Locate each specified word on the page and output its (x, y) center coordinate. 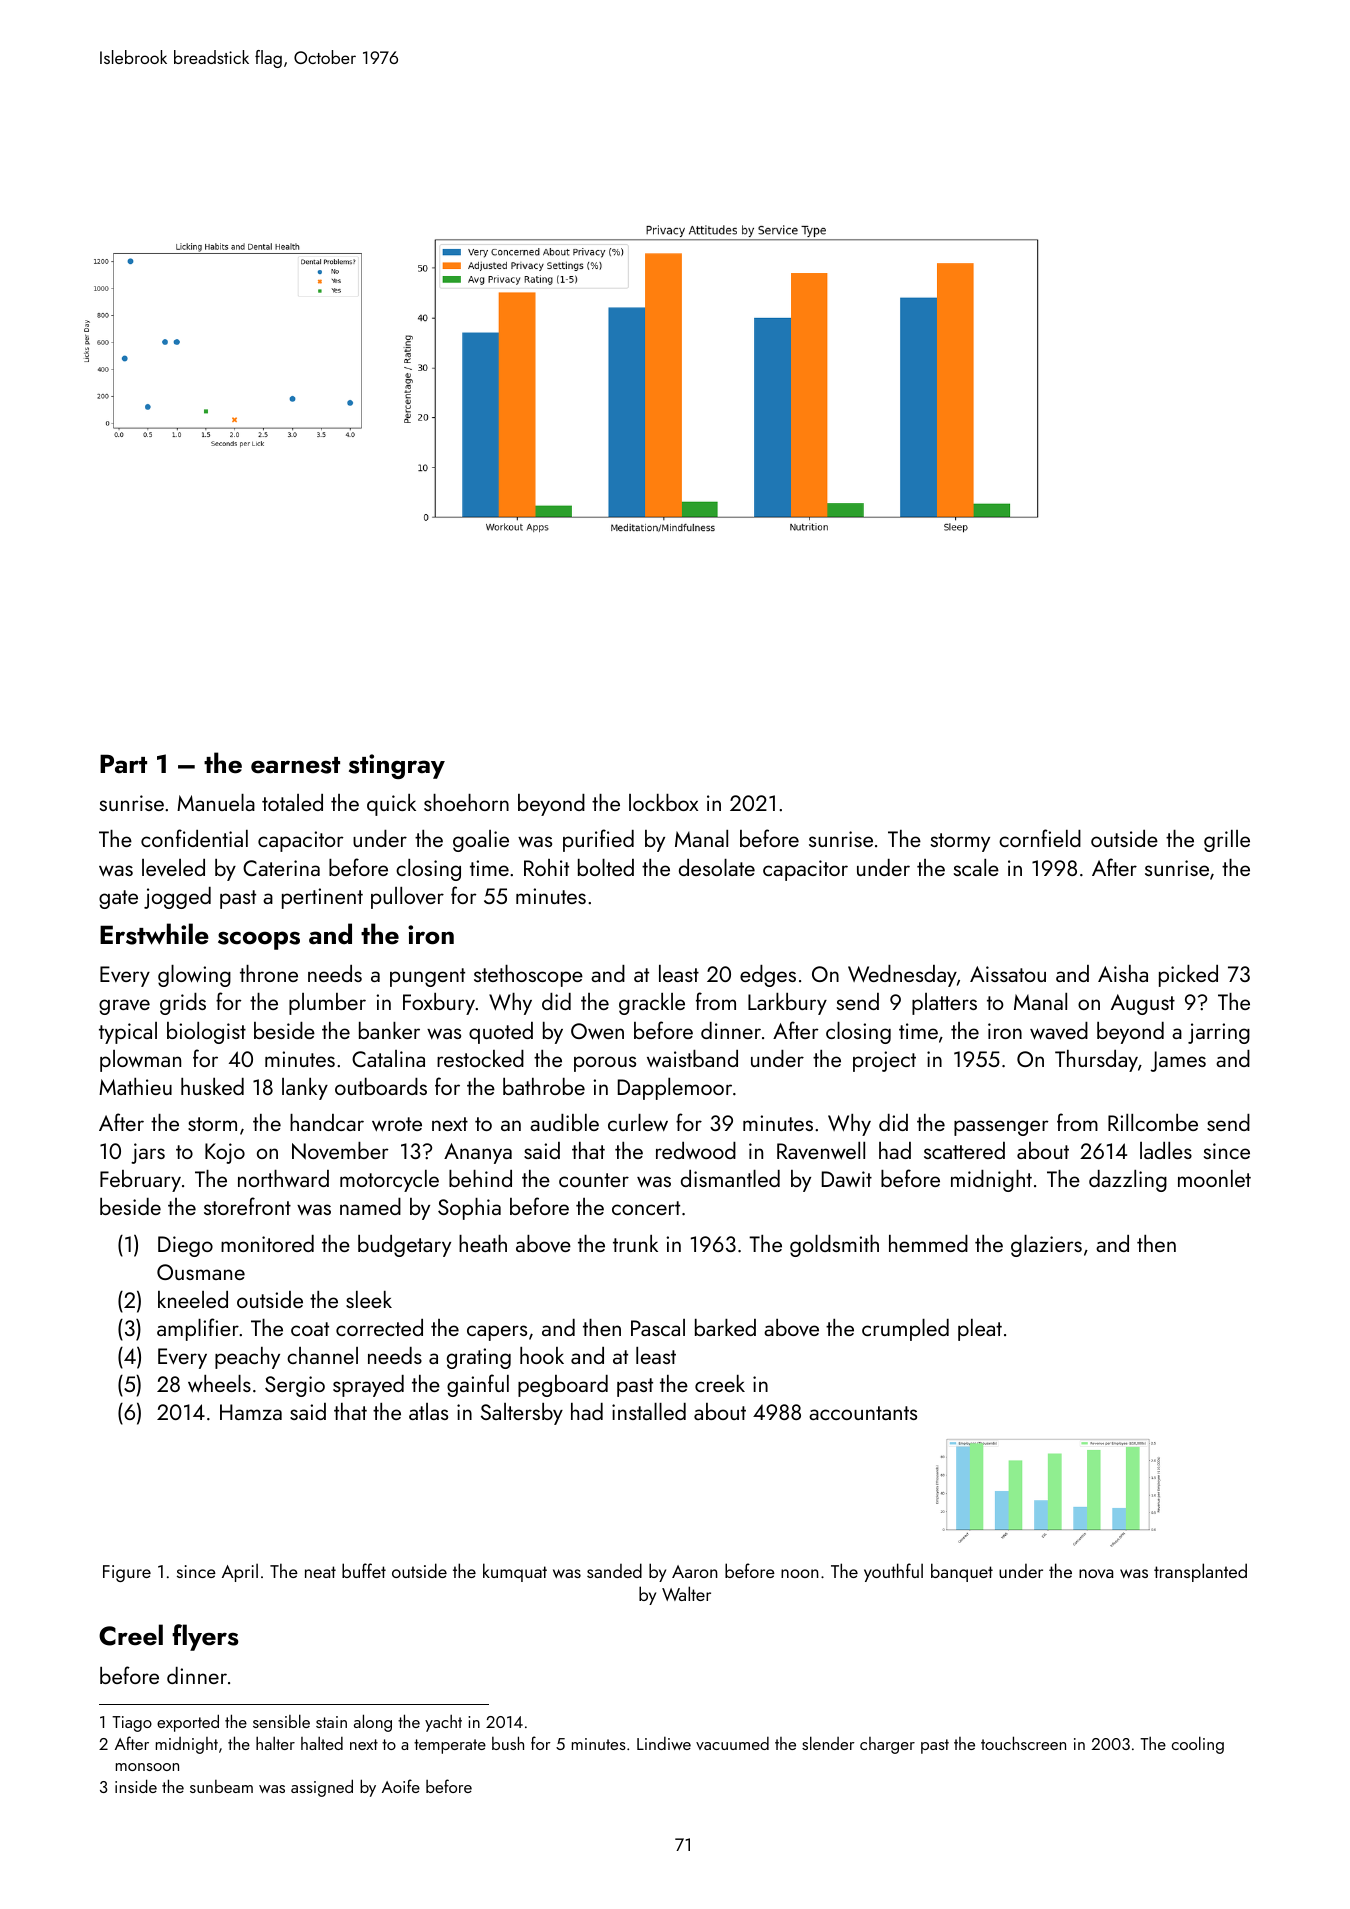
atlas (428, 1411)
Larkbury (787, 1004)
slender (828, 1743)
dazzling (1128, 1181)
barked (725, 1327)
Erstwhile (154, 934)
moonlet (1214, 1178)
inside (136, 1786)
